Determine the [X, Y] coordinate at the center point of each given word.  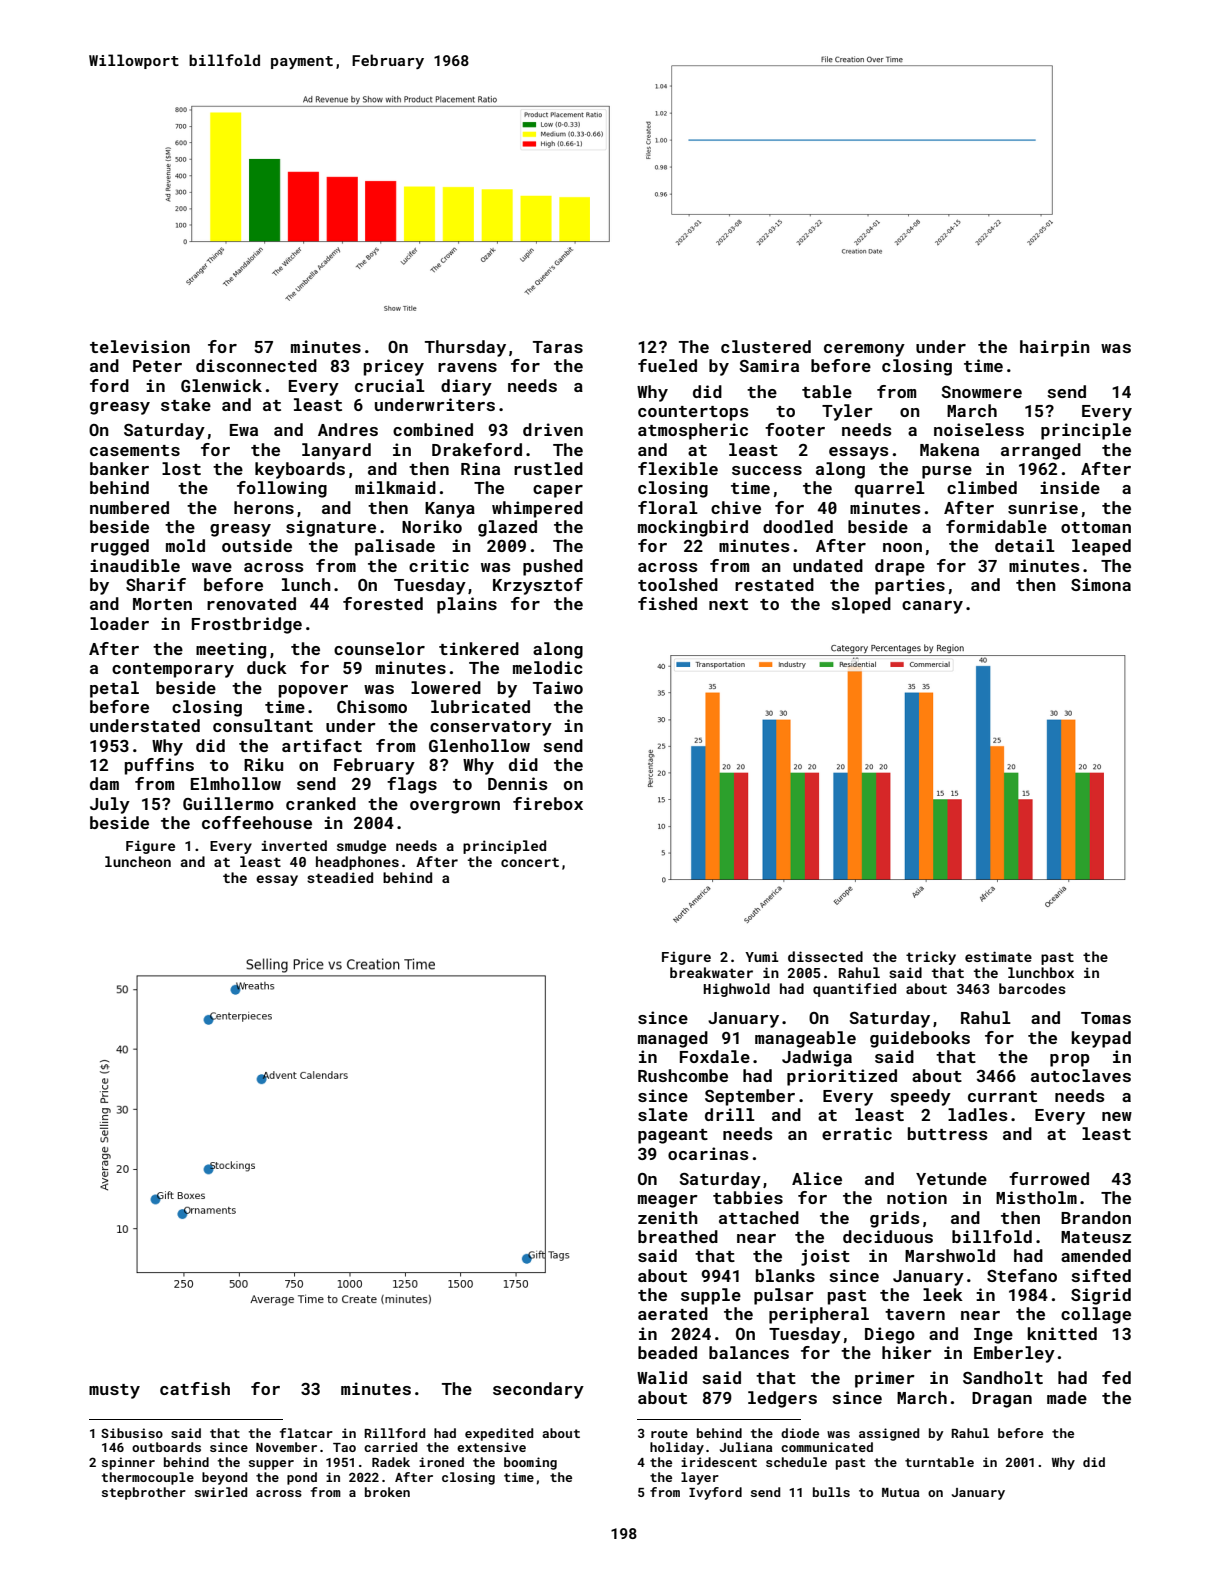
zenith [668, 1217]
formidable [996, 526]
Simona [1101, 584]
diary [466, 387]
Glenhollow [479, 745]
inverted [294, 845]
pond [302, 1478]
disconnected [256, 365]
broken [387, 1492]
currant [1002, 1096]
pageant [673, 1136]
